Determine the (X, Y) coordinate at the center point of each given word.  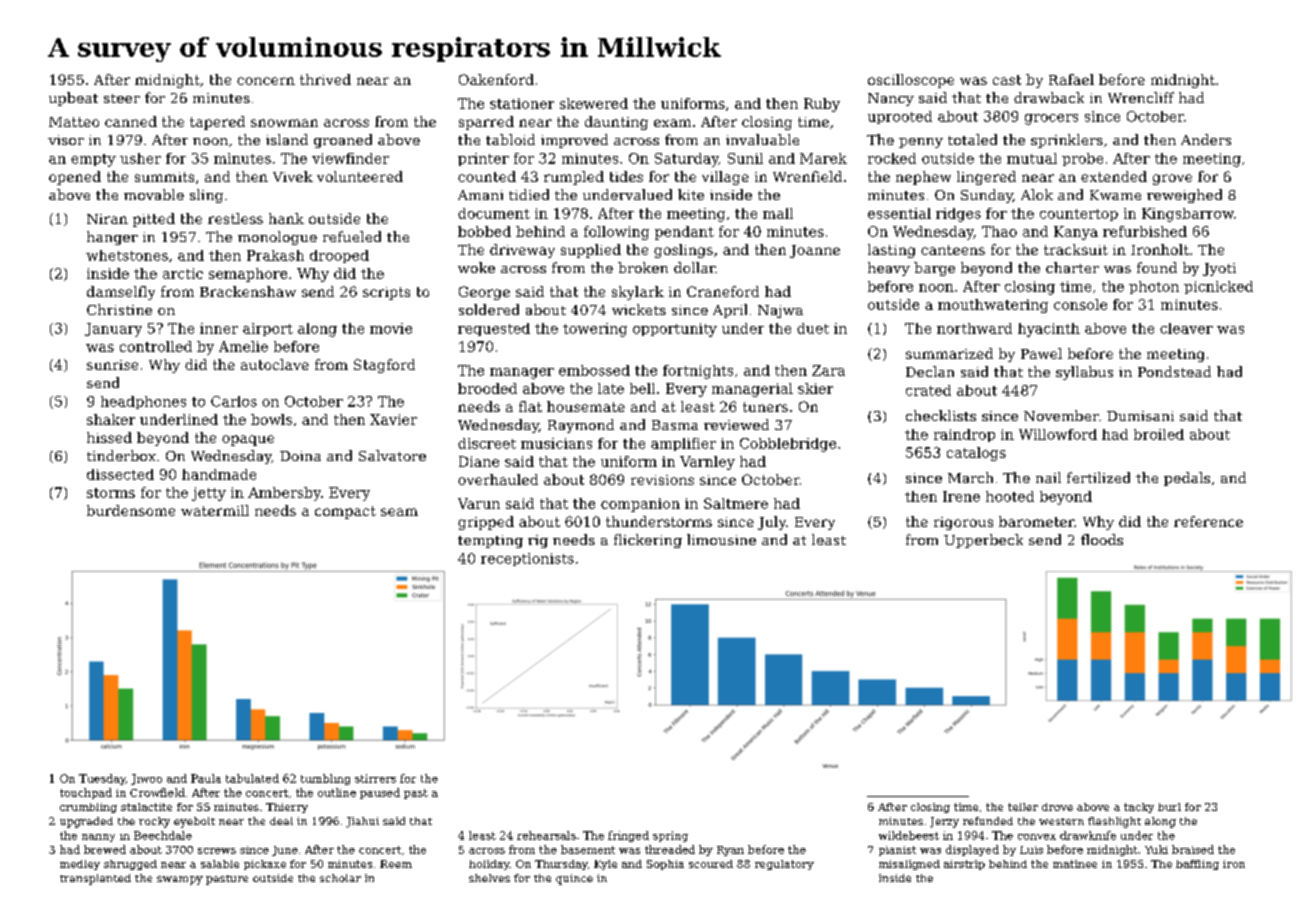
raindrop (964, 435)
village (725, 178)
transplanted (95, 879)
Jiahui (362, 822)
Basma (675, 425)
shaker (111, 419)
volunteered (360, 176)
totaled (972, 139)
